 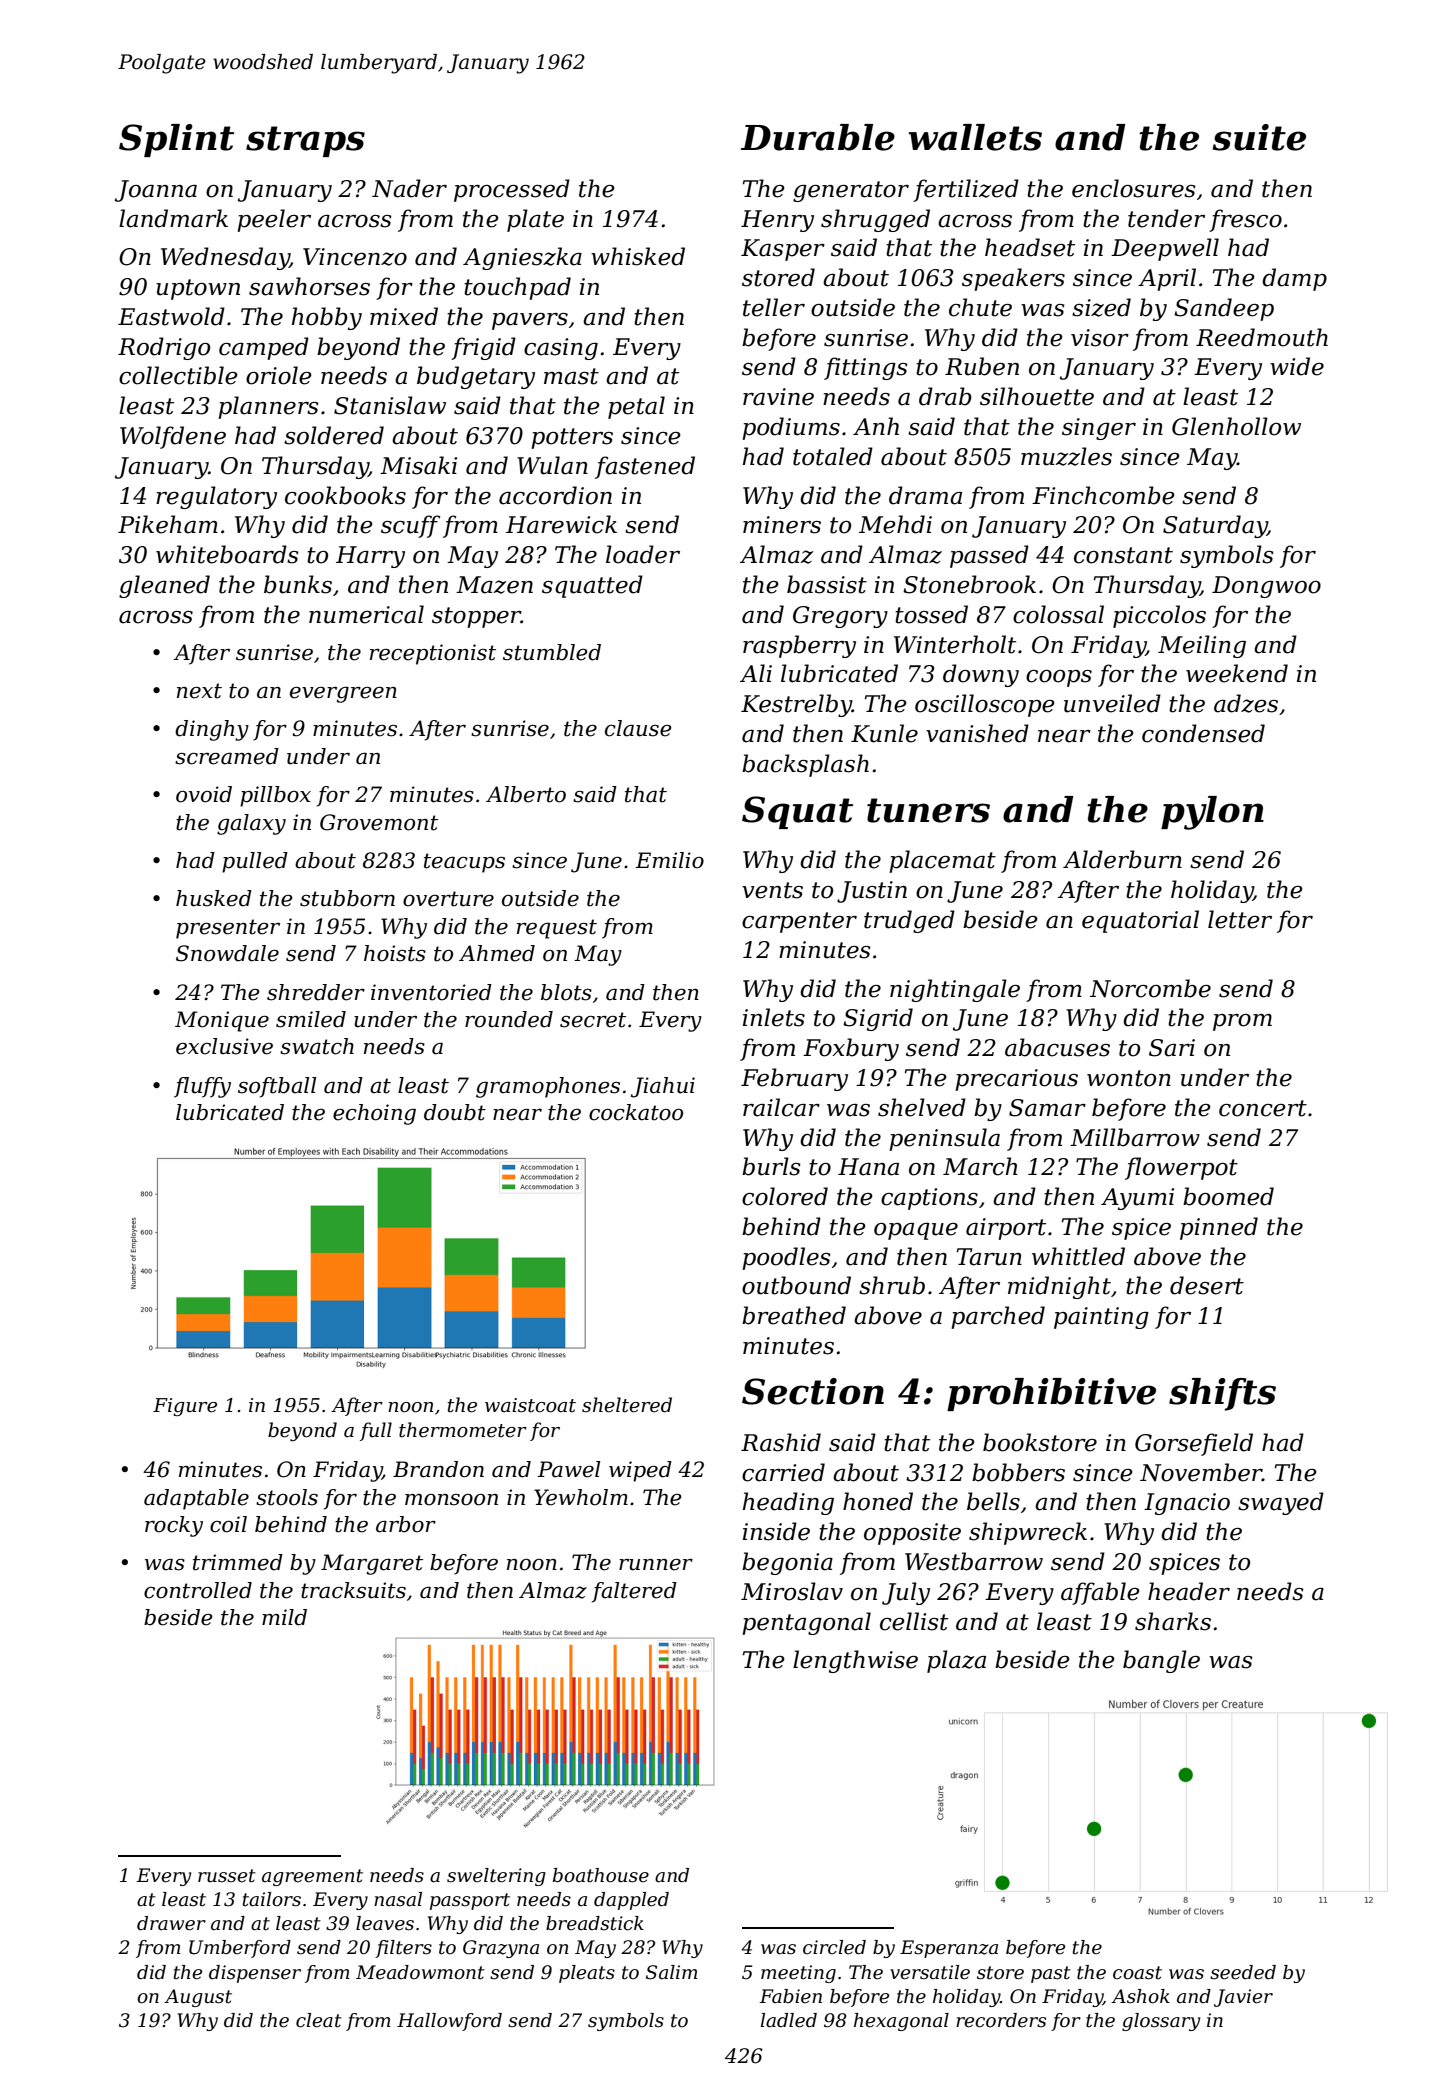 I want to click on ravine, so click(x=778, y=397).
